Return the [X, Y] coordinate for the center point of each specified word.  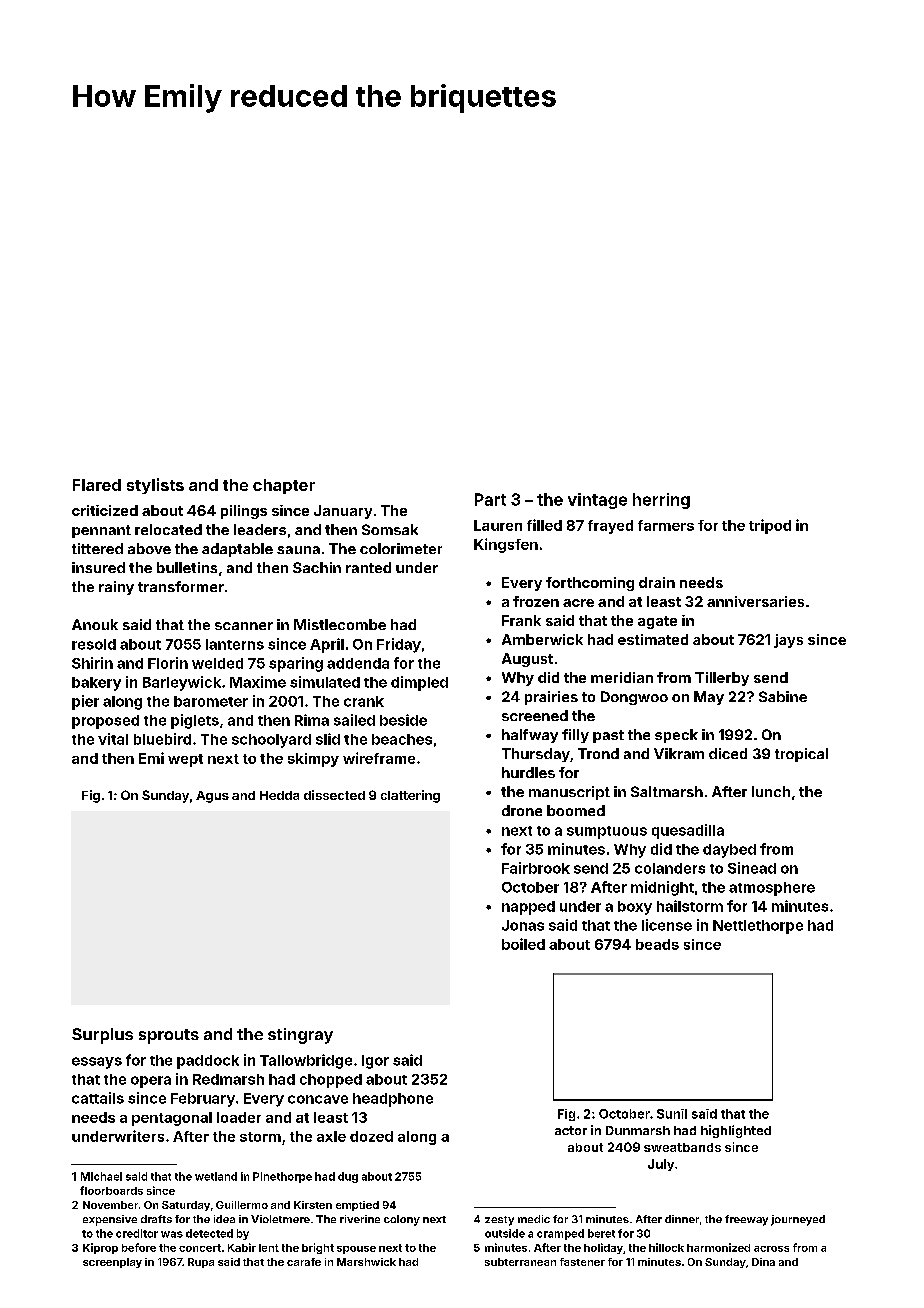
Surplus [102, 1036]
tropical [801, 755]
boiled [523, 944]
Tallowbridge [306, 1061]
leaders [260, 529]
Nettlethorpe [758, 927]
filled [544, 525]
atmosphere [772, 889]
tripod [770, 526]
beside [403, 720]
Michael [101, 1176]
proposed [105, 722]
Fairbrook [536, 868]
